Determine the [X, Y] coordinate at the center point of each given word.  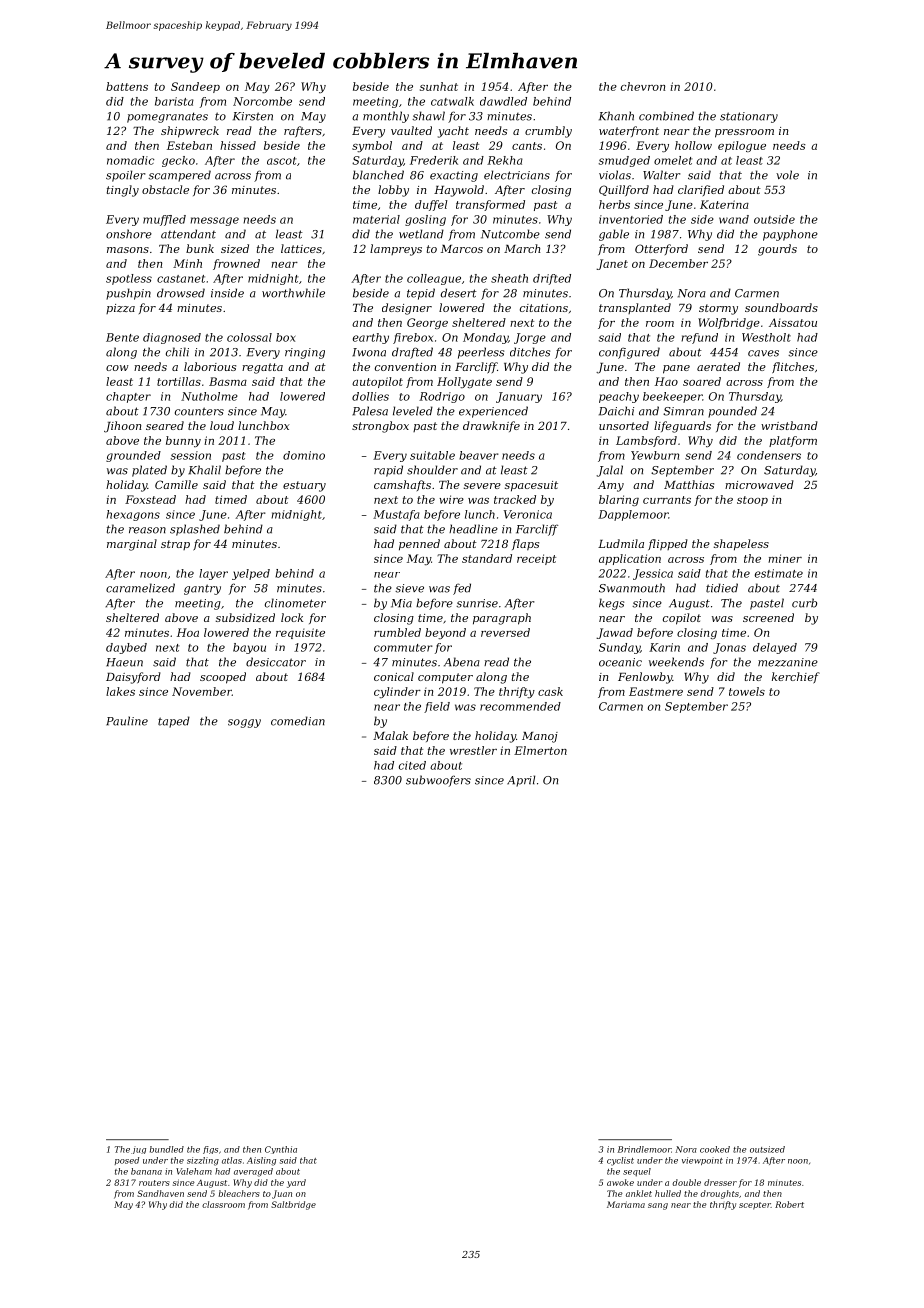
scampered [179, 176]
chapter [128, 397]
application [630, 559]
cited [412, 765]
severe [482, 486]
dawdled [503, 101]
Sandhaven [160, 1193]
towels [747, 691]
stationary [749, 117]
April [521, 781]
